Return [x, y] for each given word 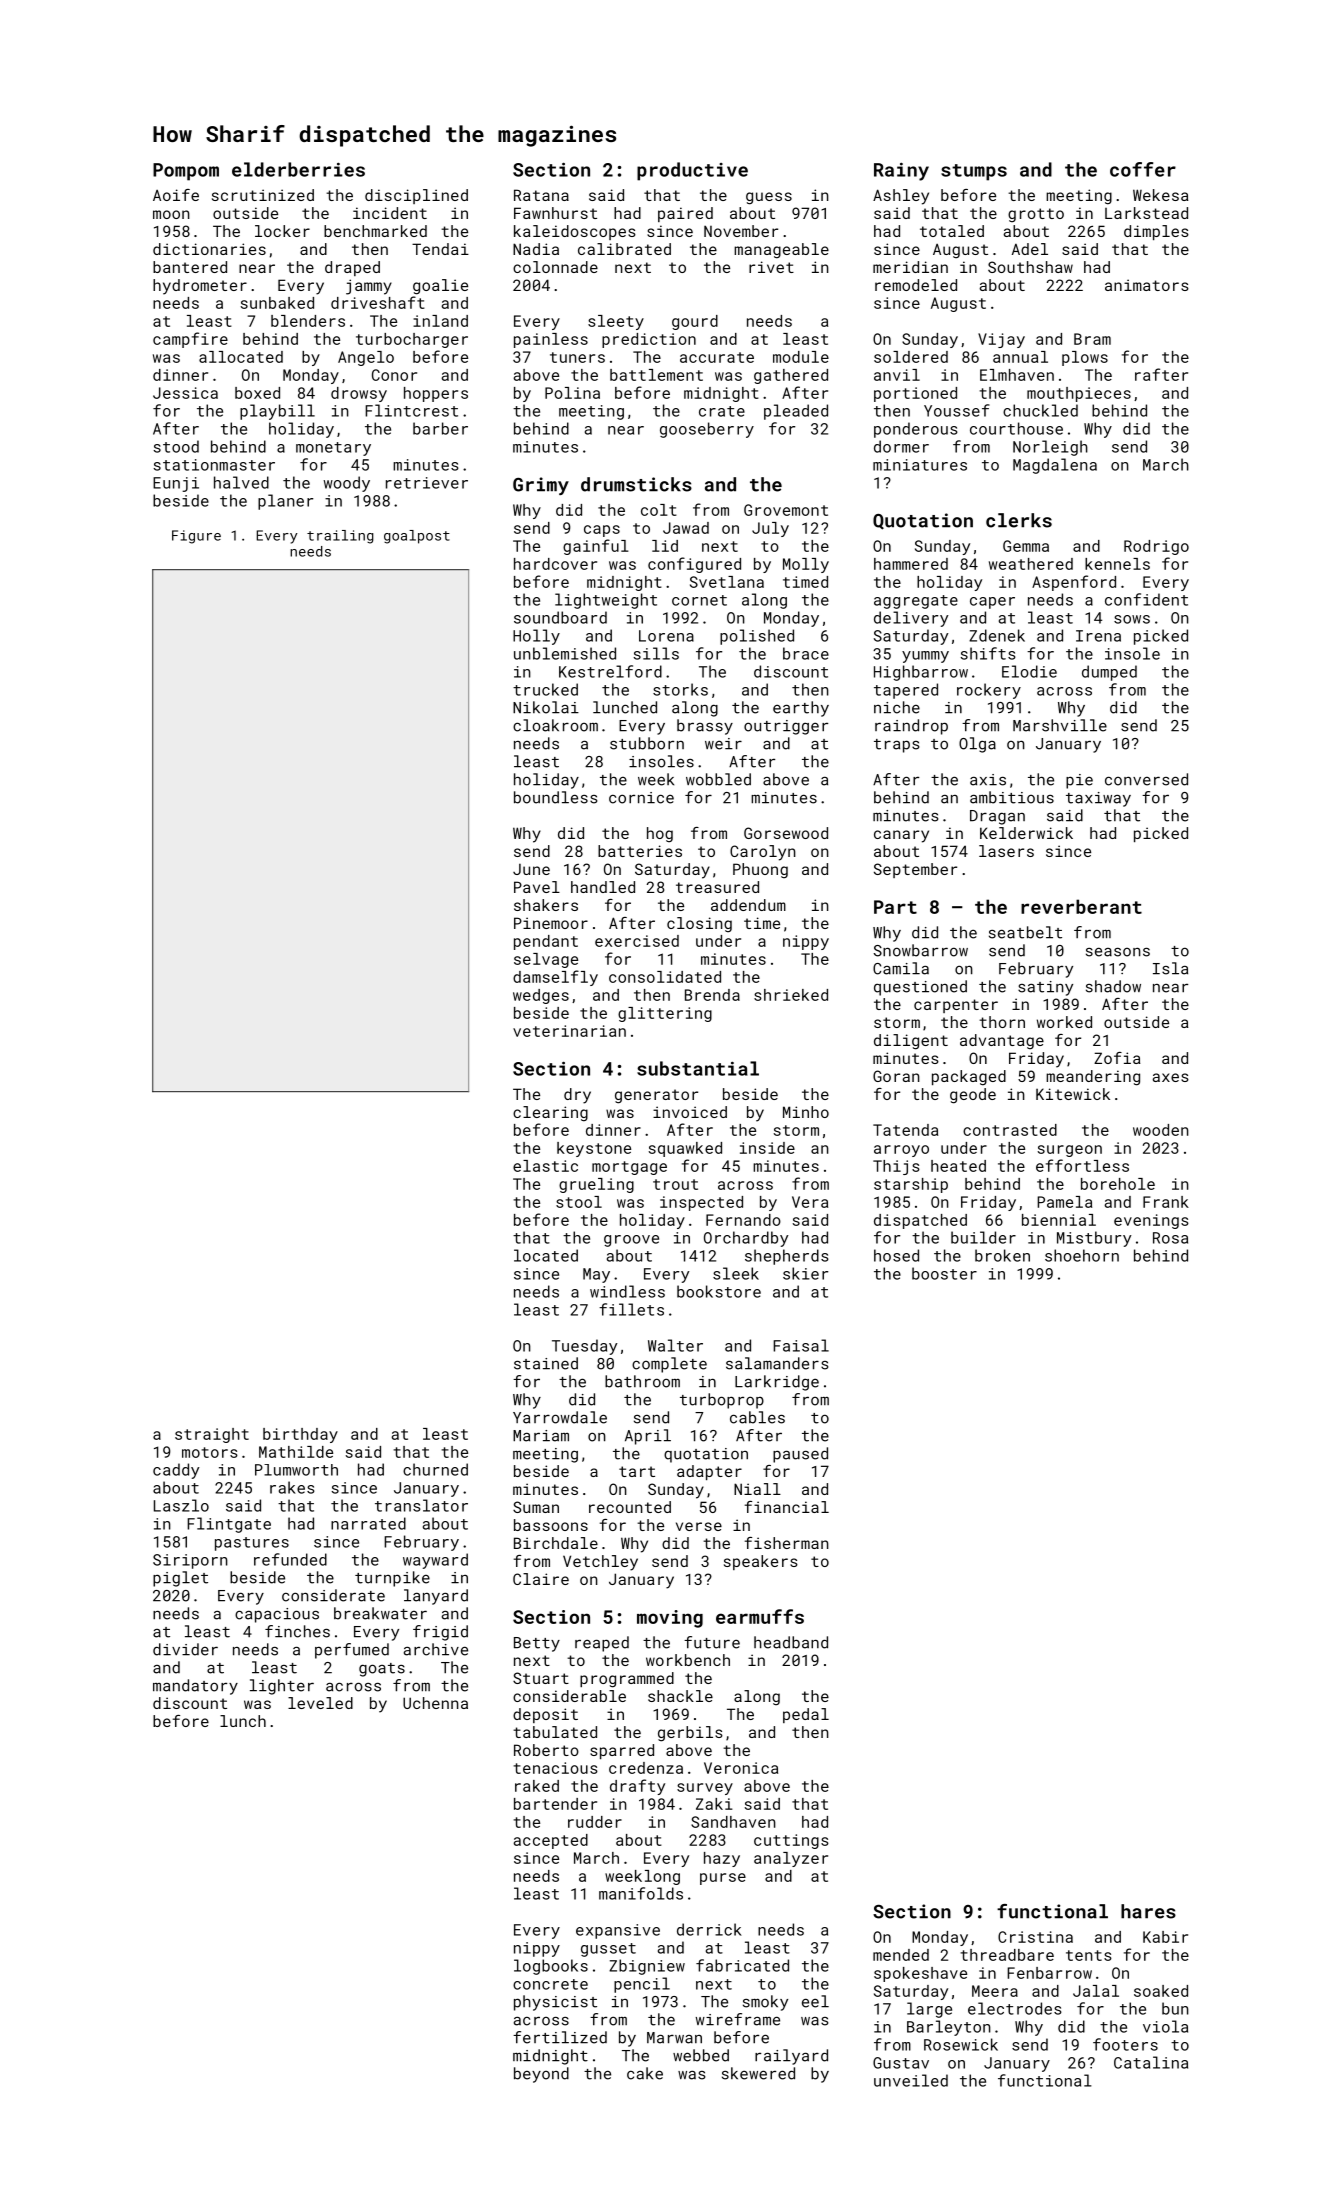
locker [282, 231]
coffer [1143, 169]
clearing [550, 1114]
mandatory [195, 1687]
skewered [758, 2073]
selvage [546, 960]
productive [692, 171]
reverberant [1081, 906]
